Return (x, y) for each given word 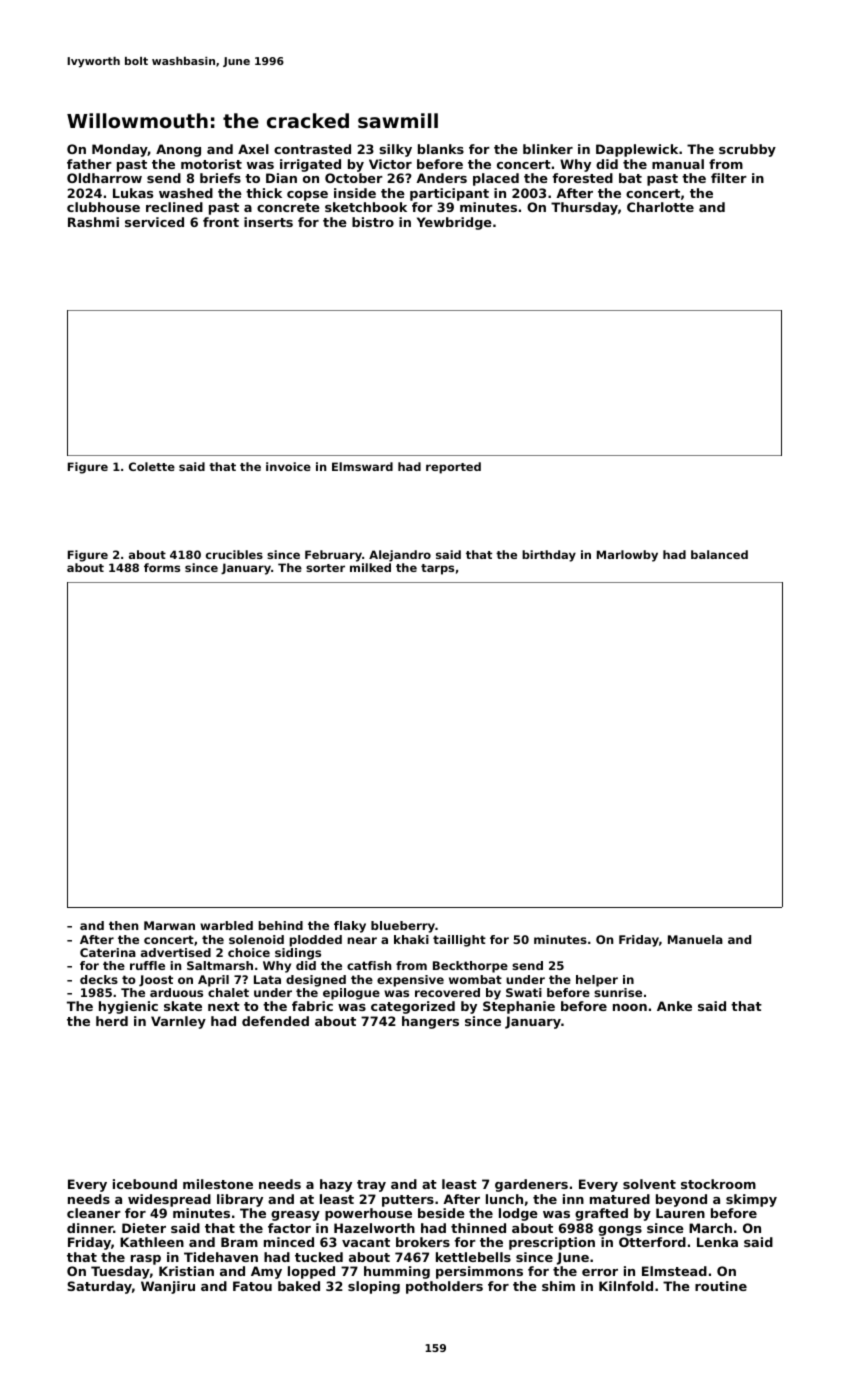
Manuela (695, 939)
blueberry (403, 927)
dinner (90, 1228)
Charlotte (660, 207)
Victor (390, 164)
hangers (430, 1022)
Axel (253, 149)
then (123, 925)
